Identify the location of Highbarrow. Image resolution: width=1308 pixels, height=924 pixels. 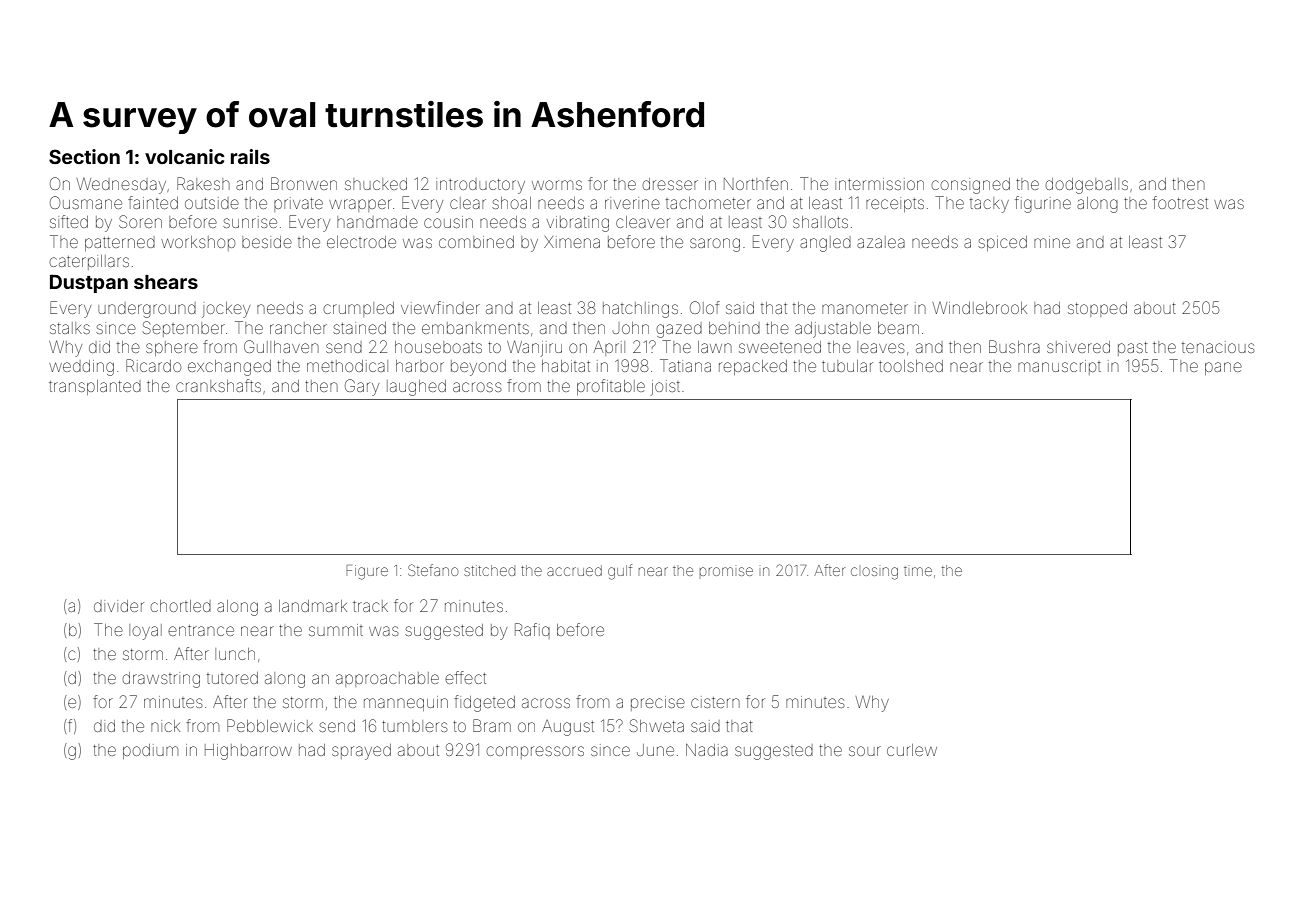
(248, 752).
